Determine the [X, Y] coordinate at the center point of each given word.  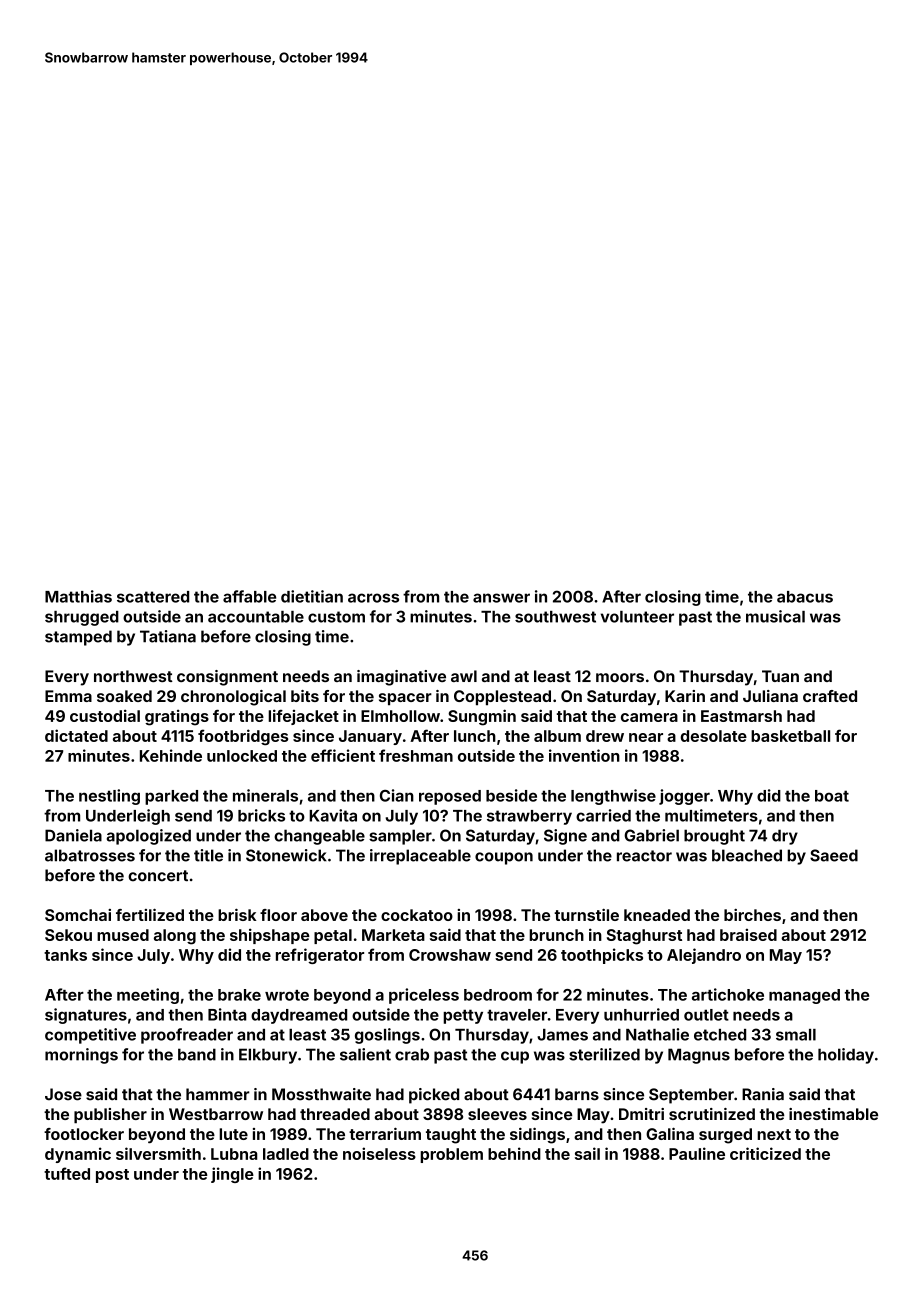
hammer [218, 1094]
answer [501, 598]
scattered [153, 597]
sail [587, 1153]
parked [171, 797]
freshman [416, 755]
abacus [805, 597]
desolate [714, 736]
